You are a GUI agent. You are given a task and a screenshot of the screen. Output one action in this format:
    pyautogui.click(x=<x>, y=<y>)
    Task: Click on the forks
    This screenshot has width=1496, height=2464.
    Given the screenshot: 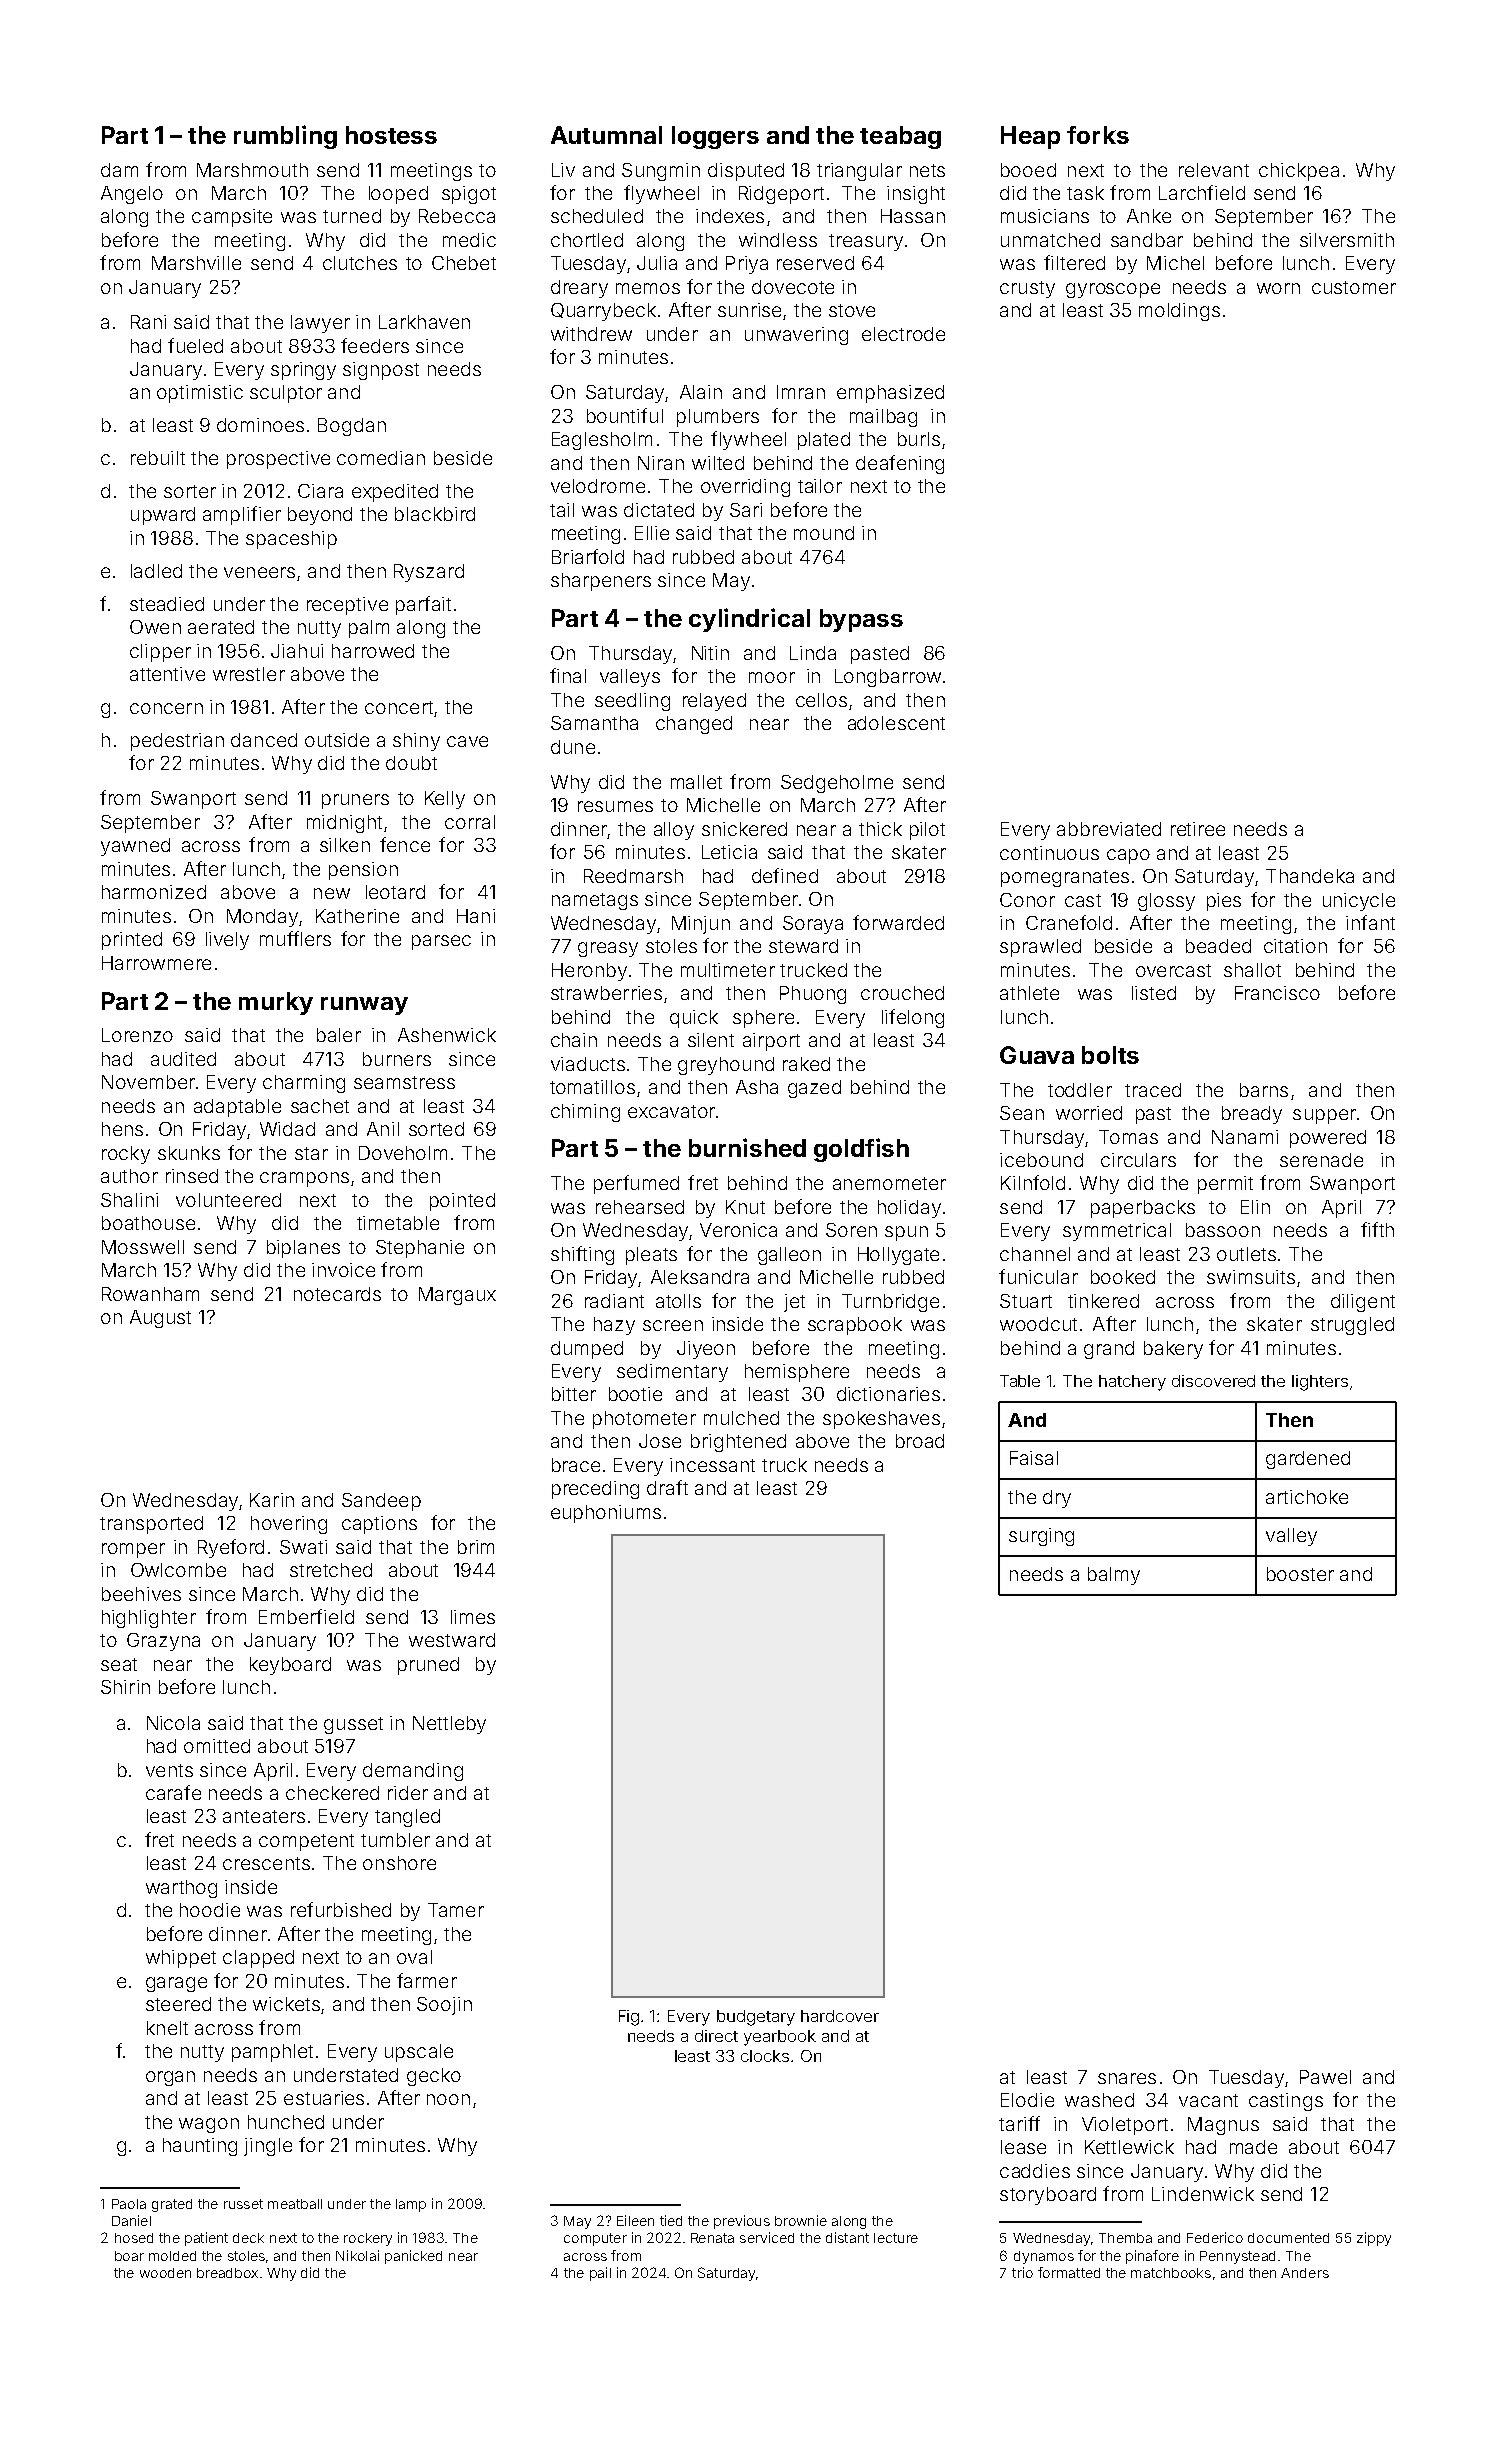 What is the action you would take?
    pyautogui.click(x=1098, y=135)
